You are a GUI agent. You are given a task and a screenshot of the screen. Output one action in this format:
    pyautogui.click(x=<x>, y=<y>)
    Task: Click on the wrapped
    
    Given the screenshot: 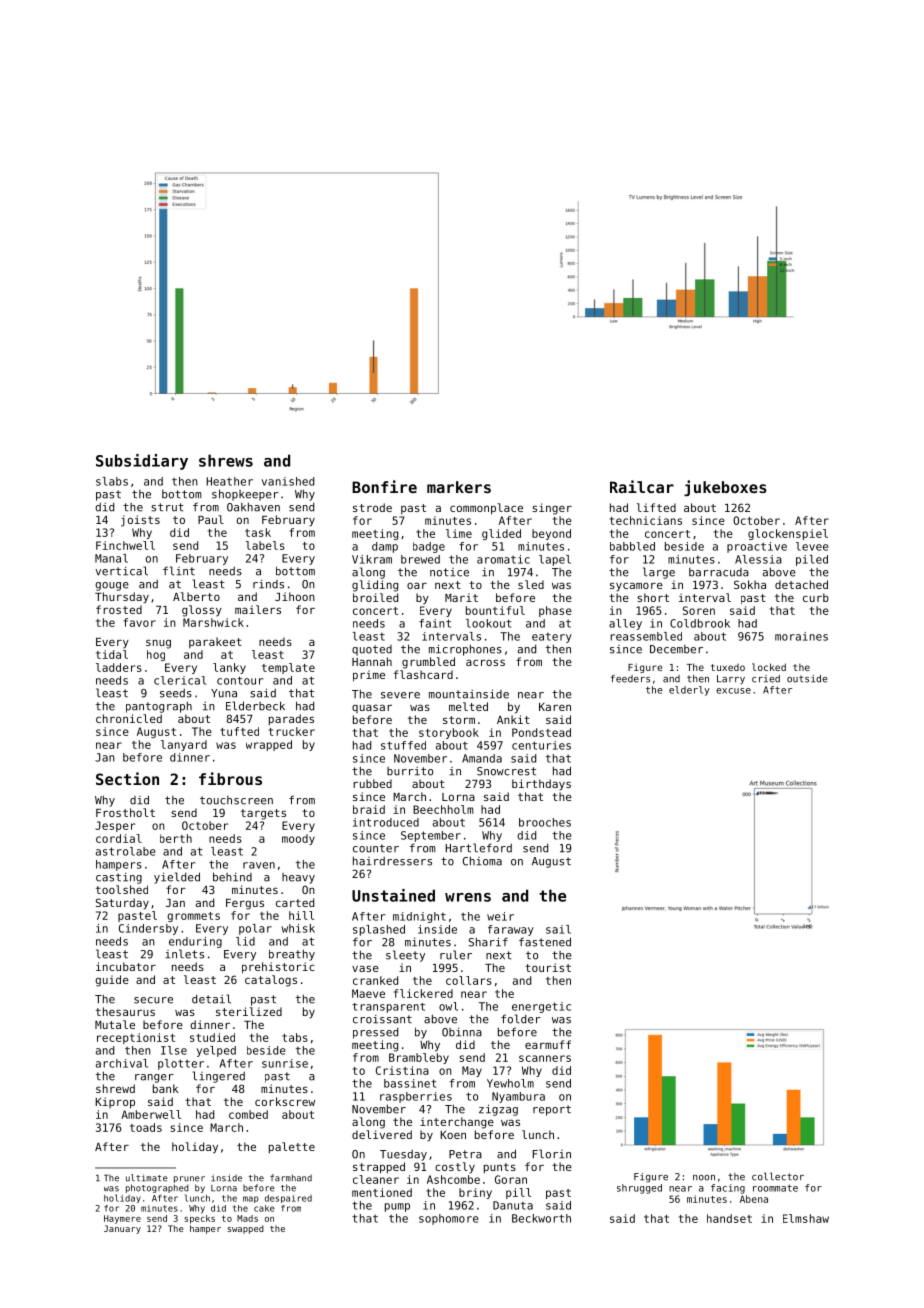 What is the action you would take?
    pyautogui.click(x=269, y=745)
